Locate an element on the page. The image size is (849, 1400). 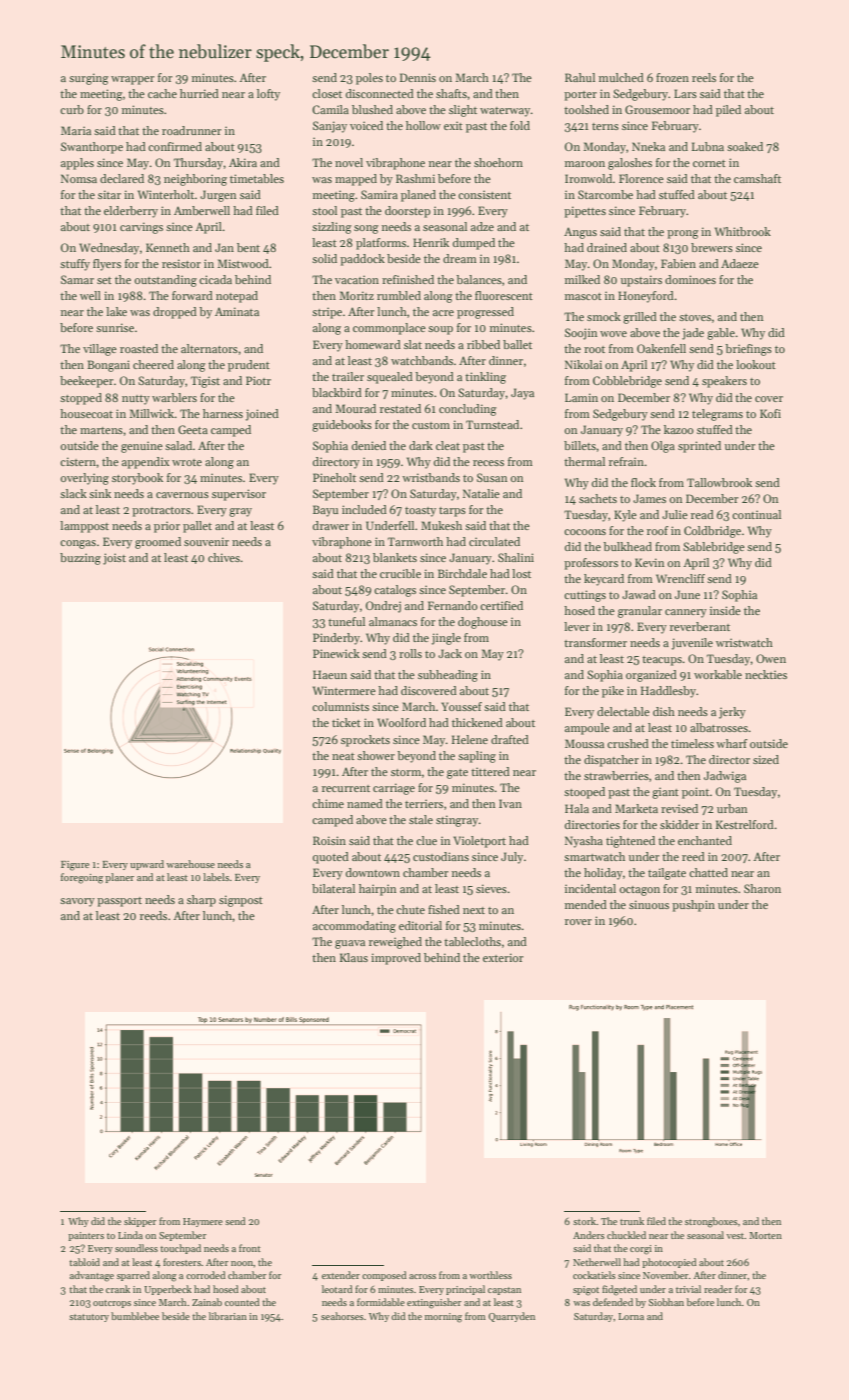
continual is located at coordinates (756, 514).
